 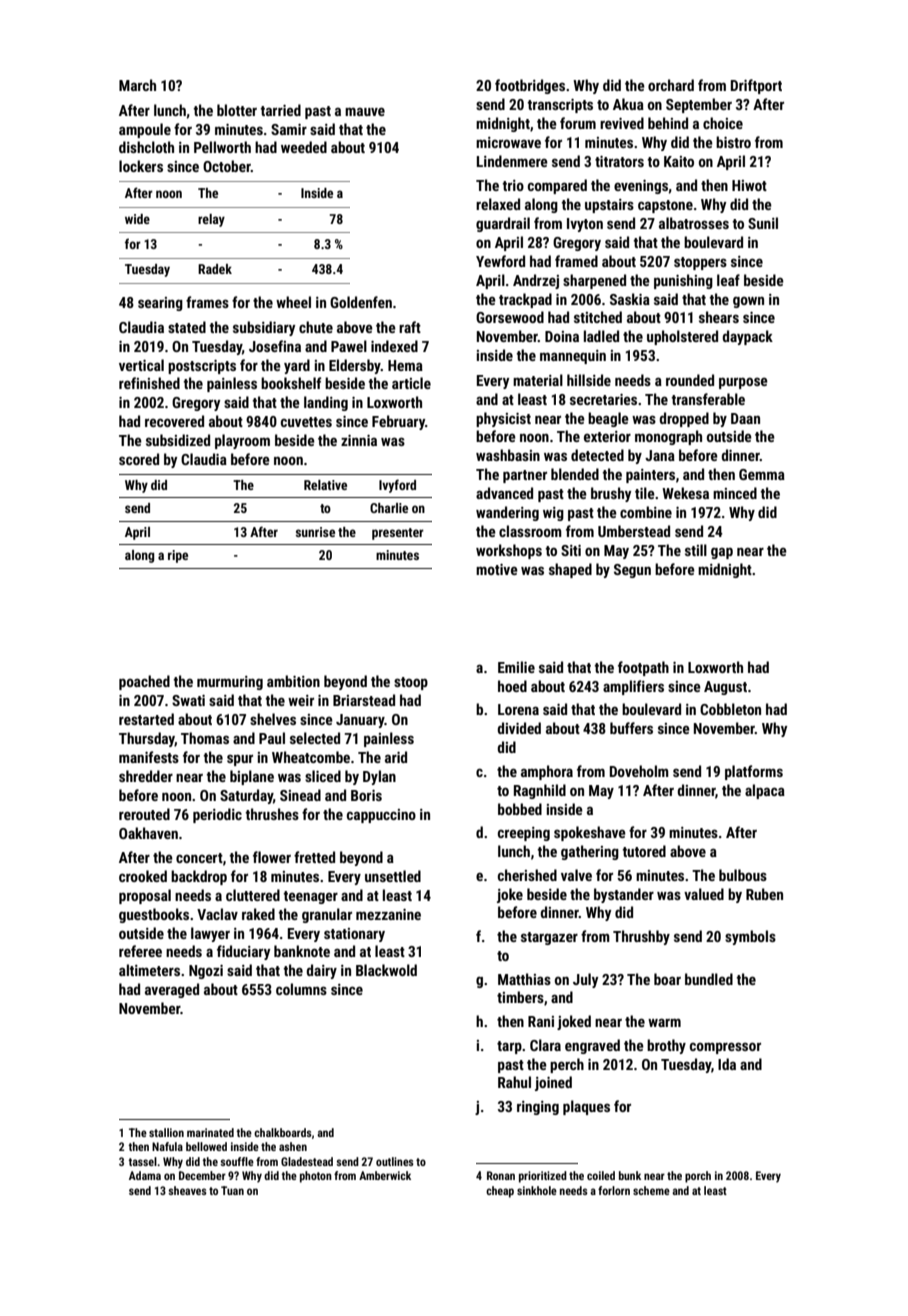 I want to click on March, so click(x=137, y=85).
